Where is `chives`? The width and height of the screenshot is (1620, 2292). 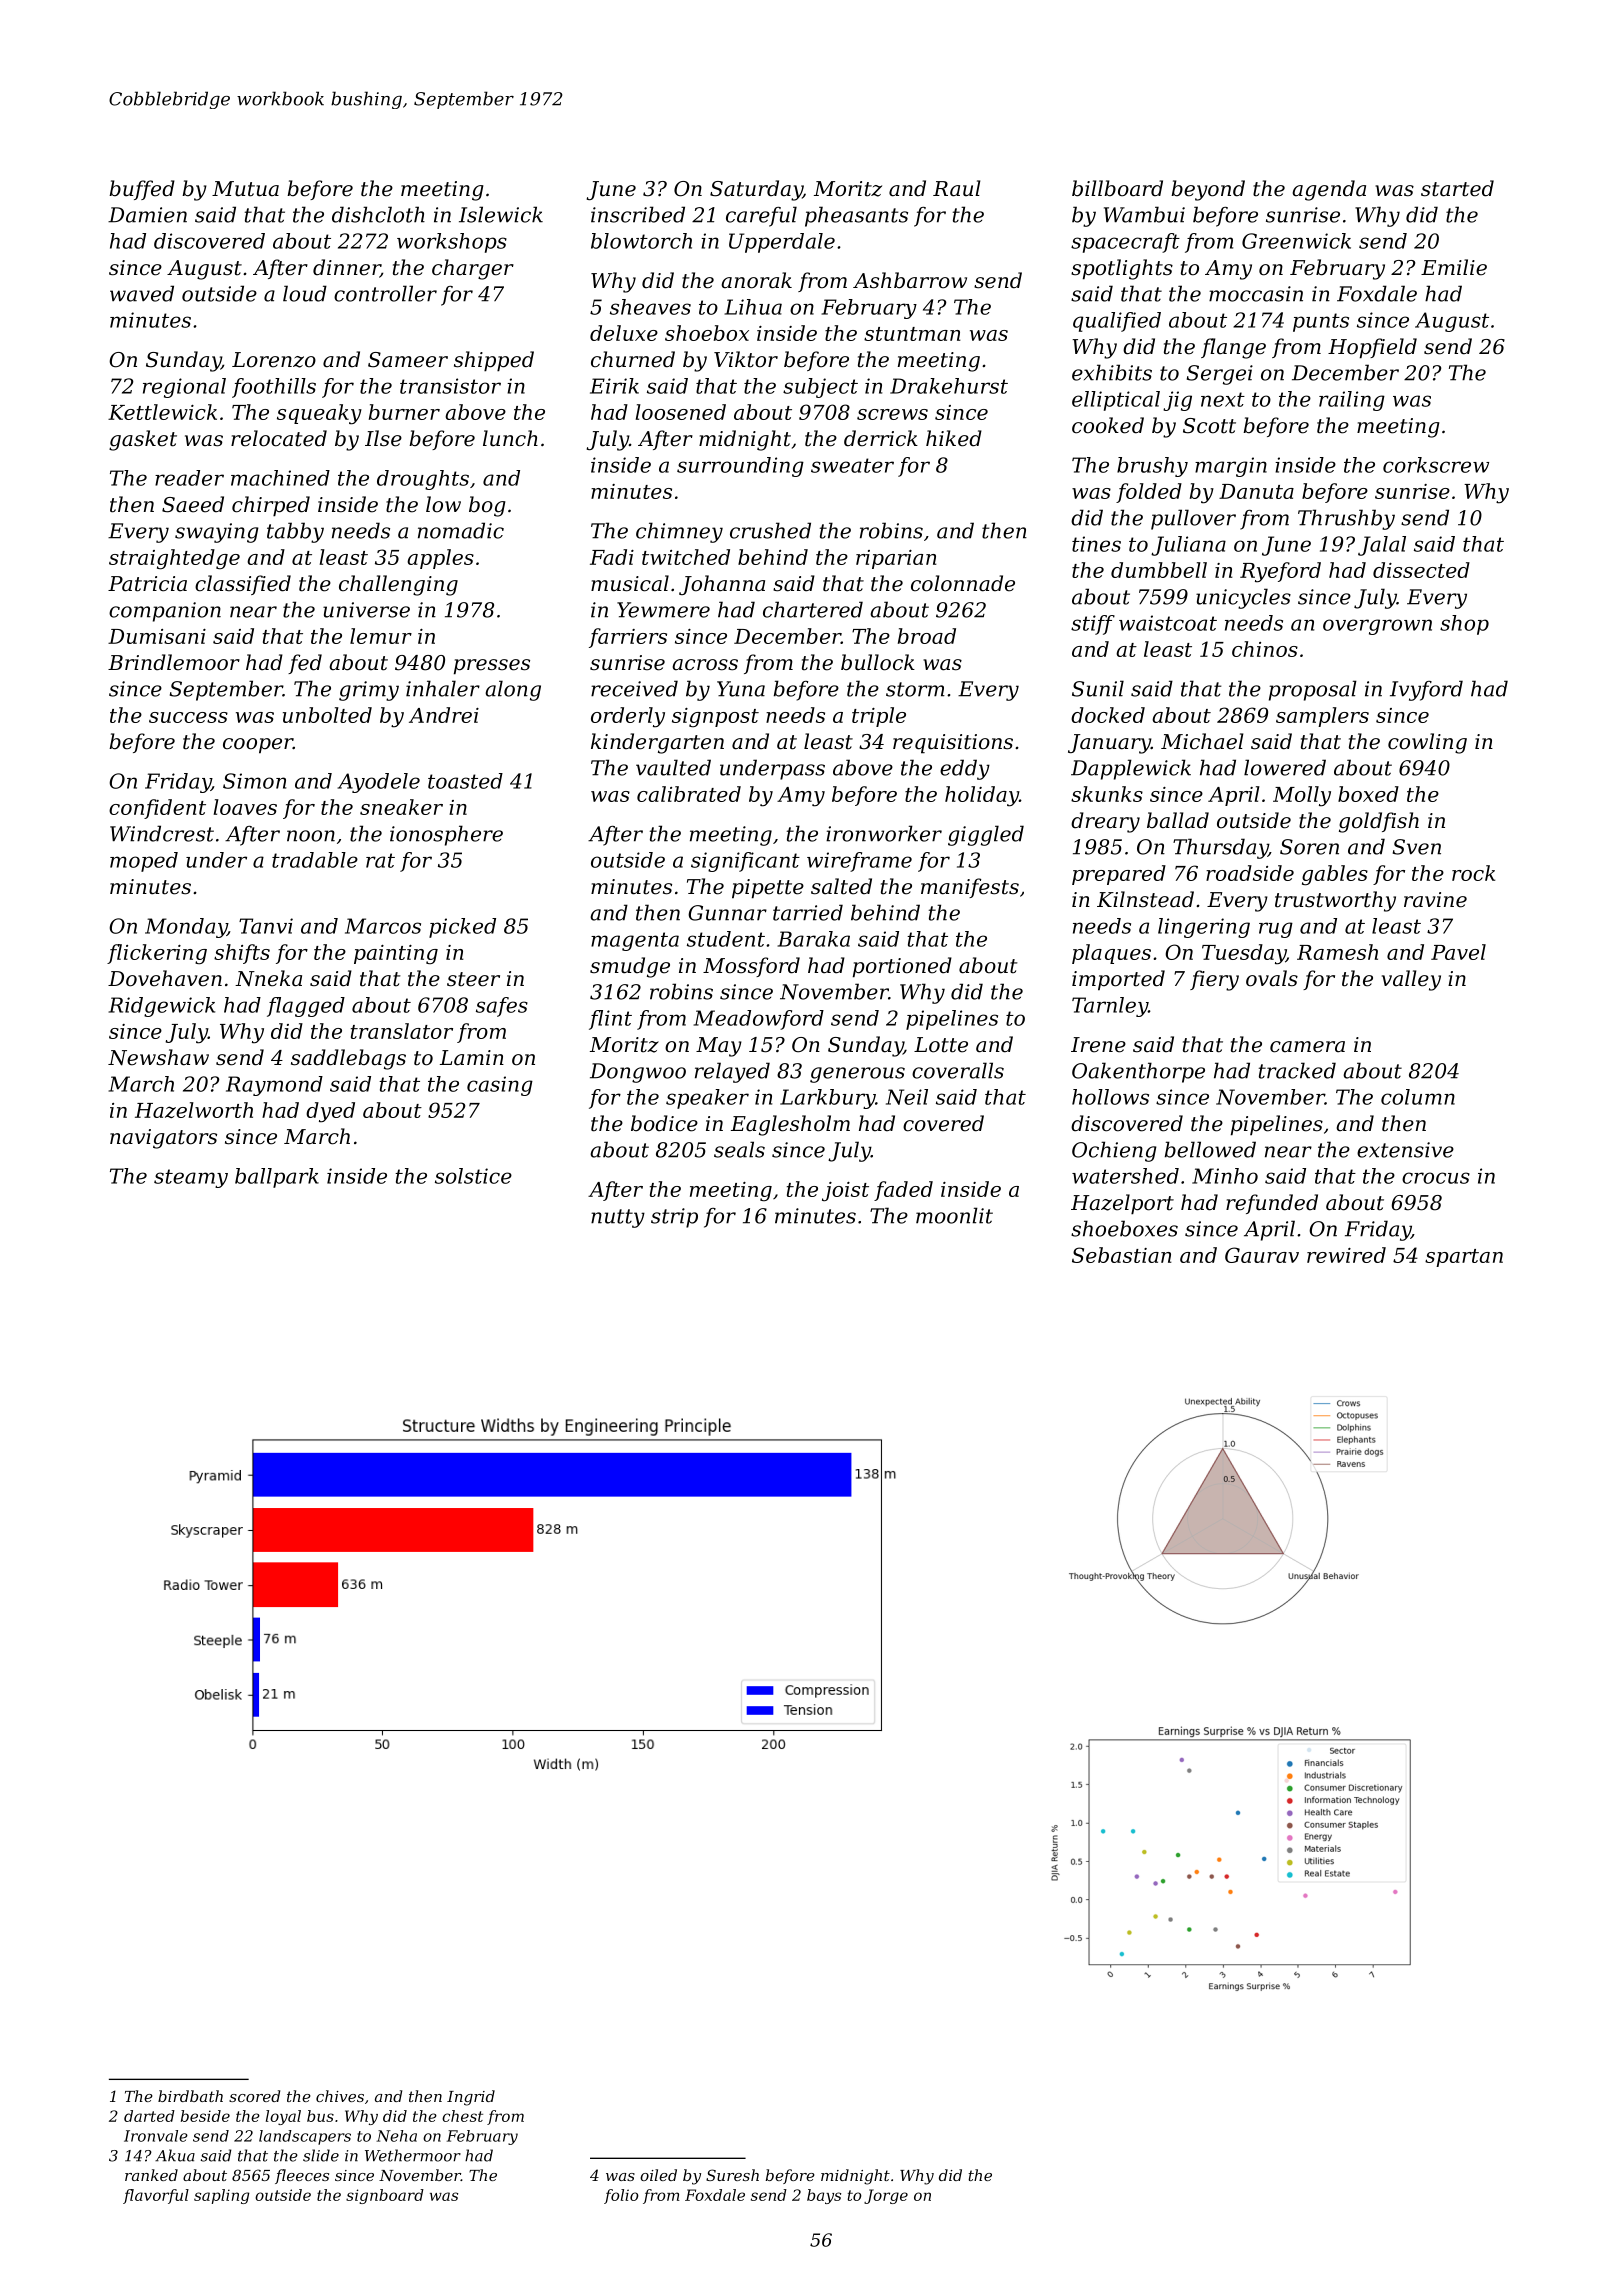
chives is located at coordinates (340, 2096).
